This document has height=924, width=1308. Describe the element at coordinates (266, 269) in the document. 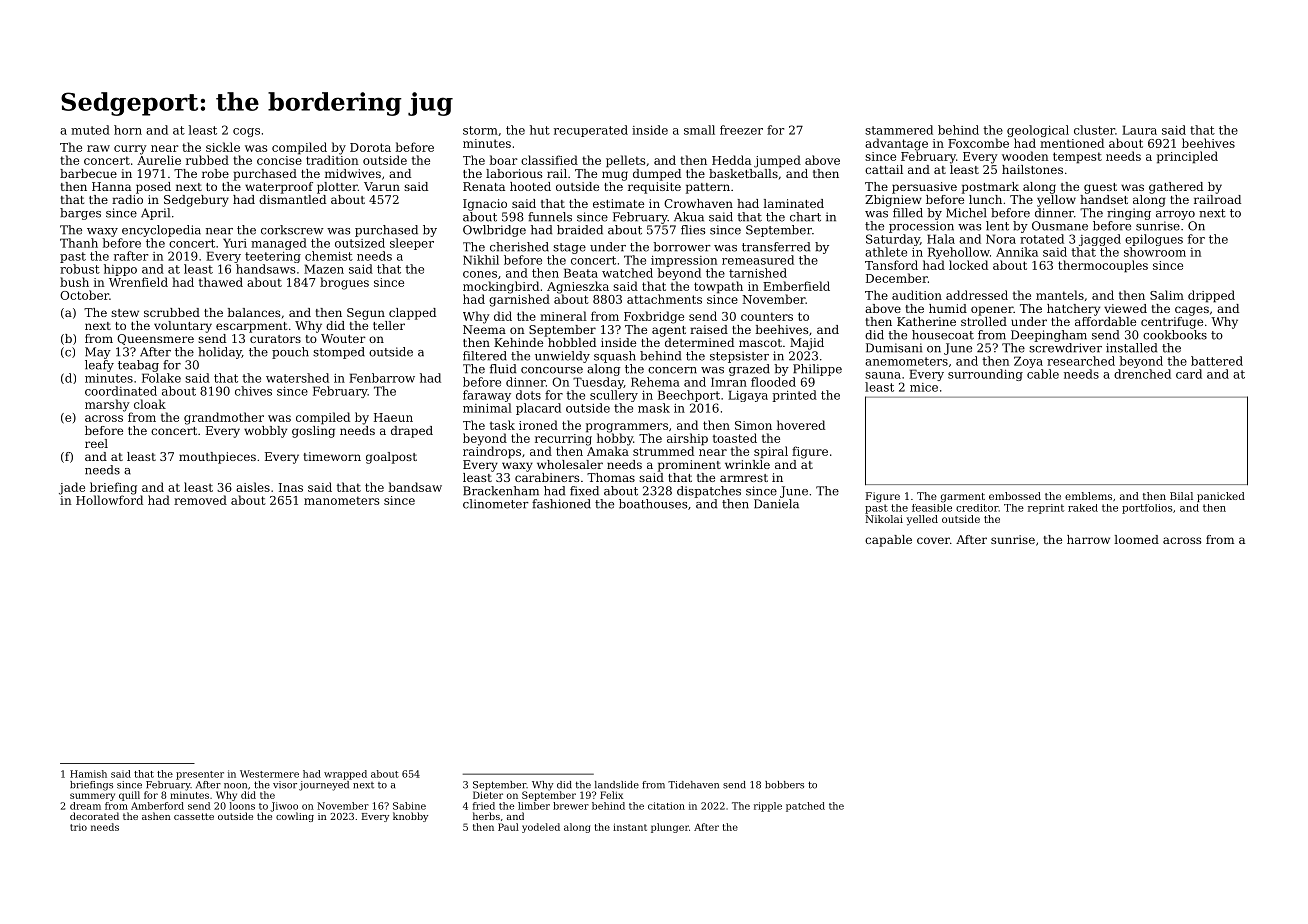

I see `handsaws` at that location.
